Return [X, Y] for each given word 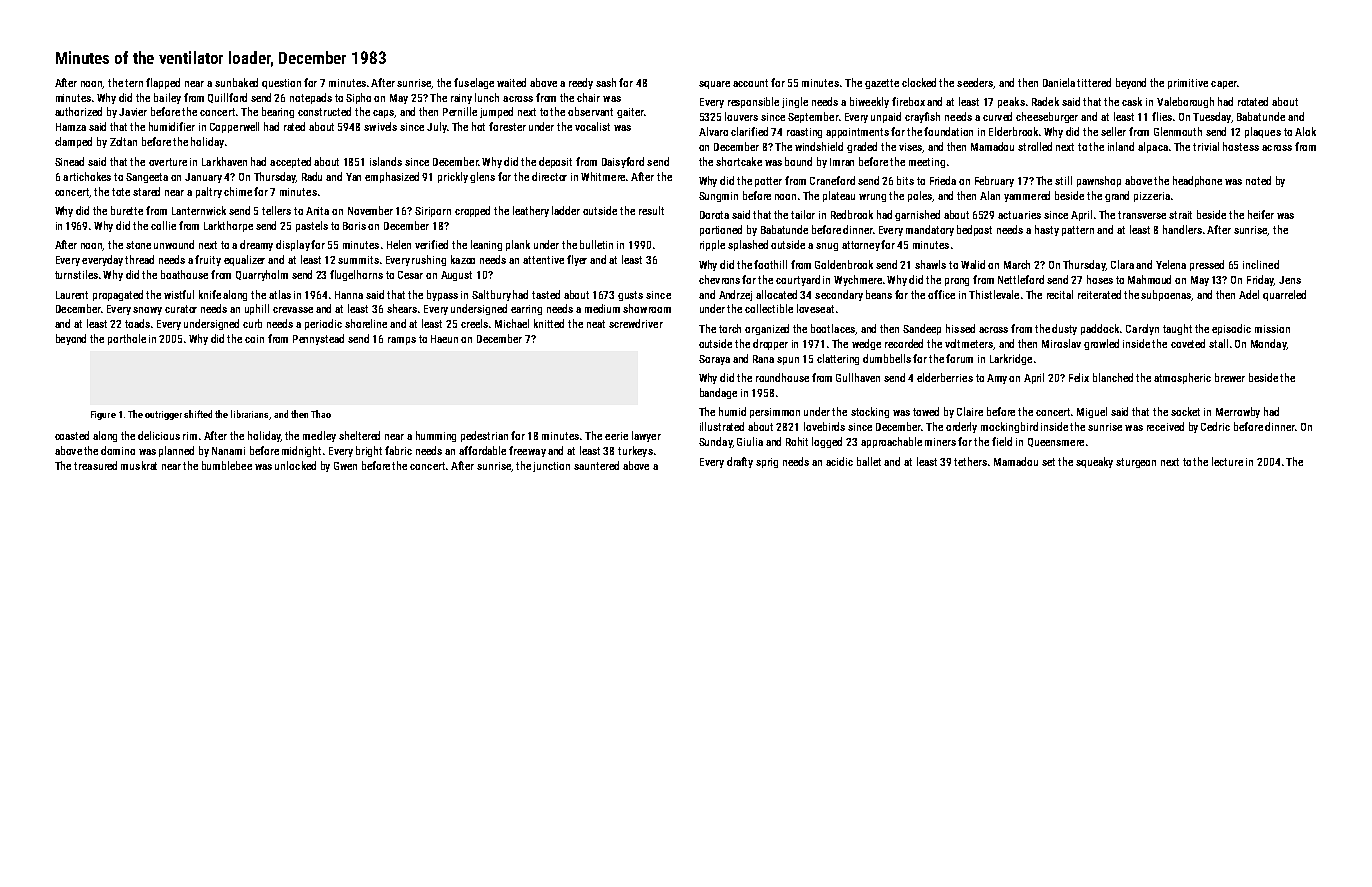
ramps [402, 341]
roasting [804, 133]
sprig [767, 463]
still [1063, 180]
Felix [1079, 377]
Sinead [69, 161]
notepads [311, 98]
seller [1113, 131]
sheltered [359, 435]
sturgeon [1136, 463]
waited [511, 82]
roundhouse [782, 377]
